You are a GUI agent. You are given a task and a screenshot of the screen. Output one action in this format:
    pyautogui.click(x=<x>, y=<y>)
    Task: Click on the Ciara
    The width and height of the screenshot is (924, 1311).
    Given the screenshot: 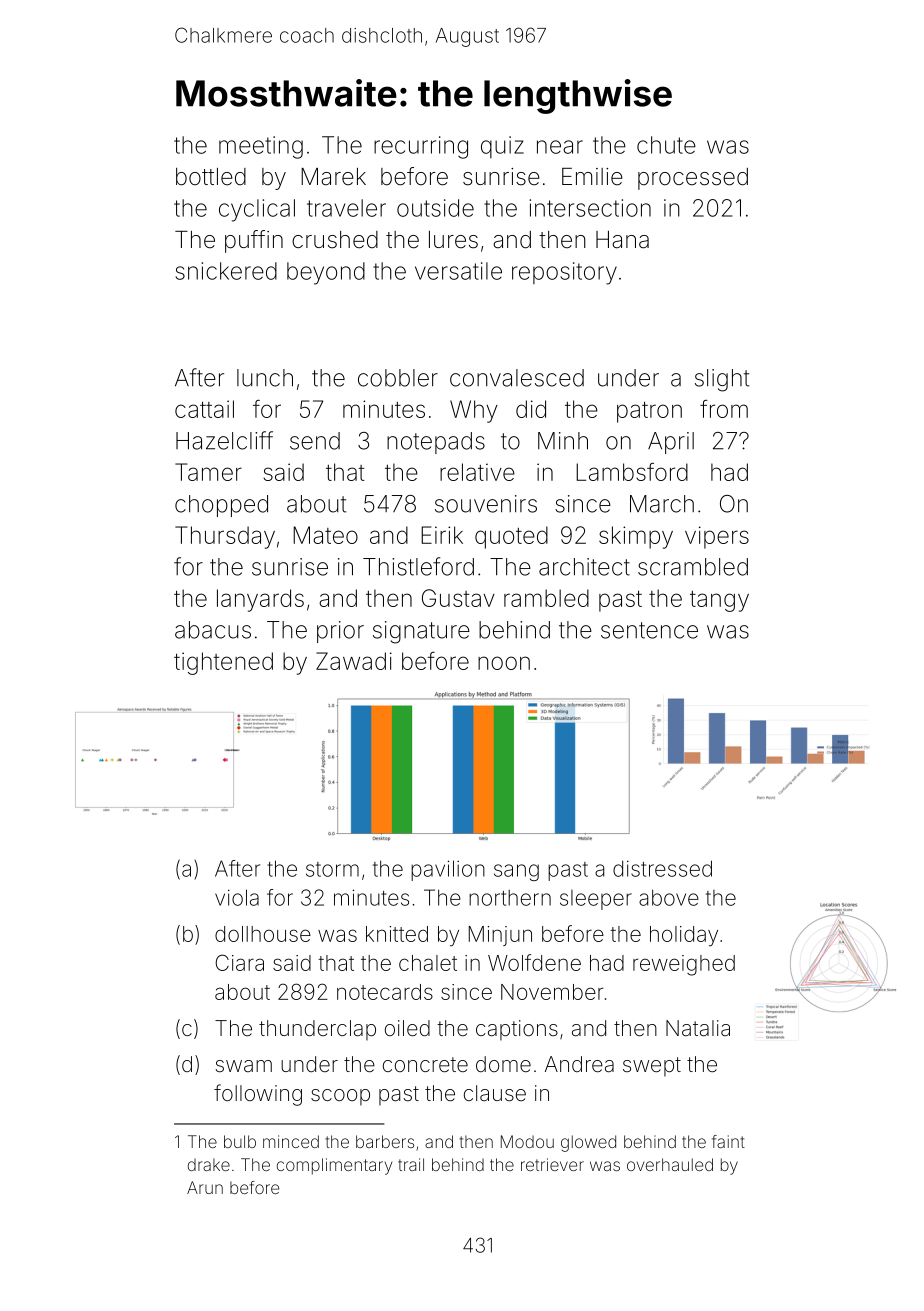 What is the action you would take?
    pyautogui.click(x=239, y=962)
